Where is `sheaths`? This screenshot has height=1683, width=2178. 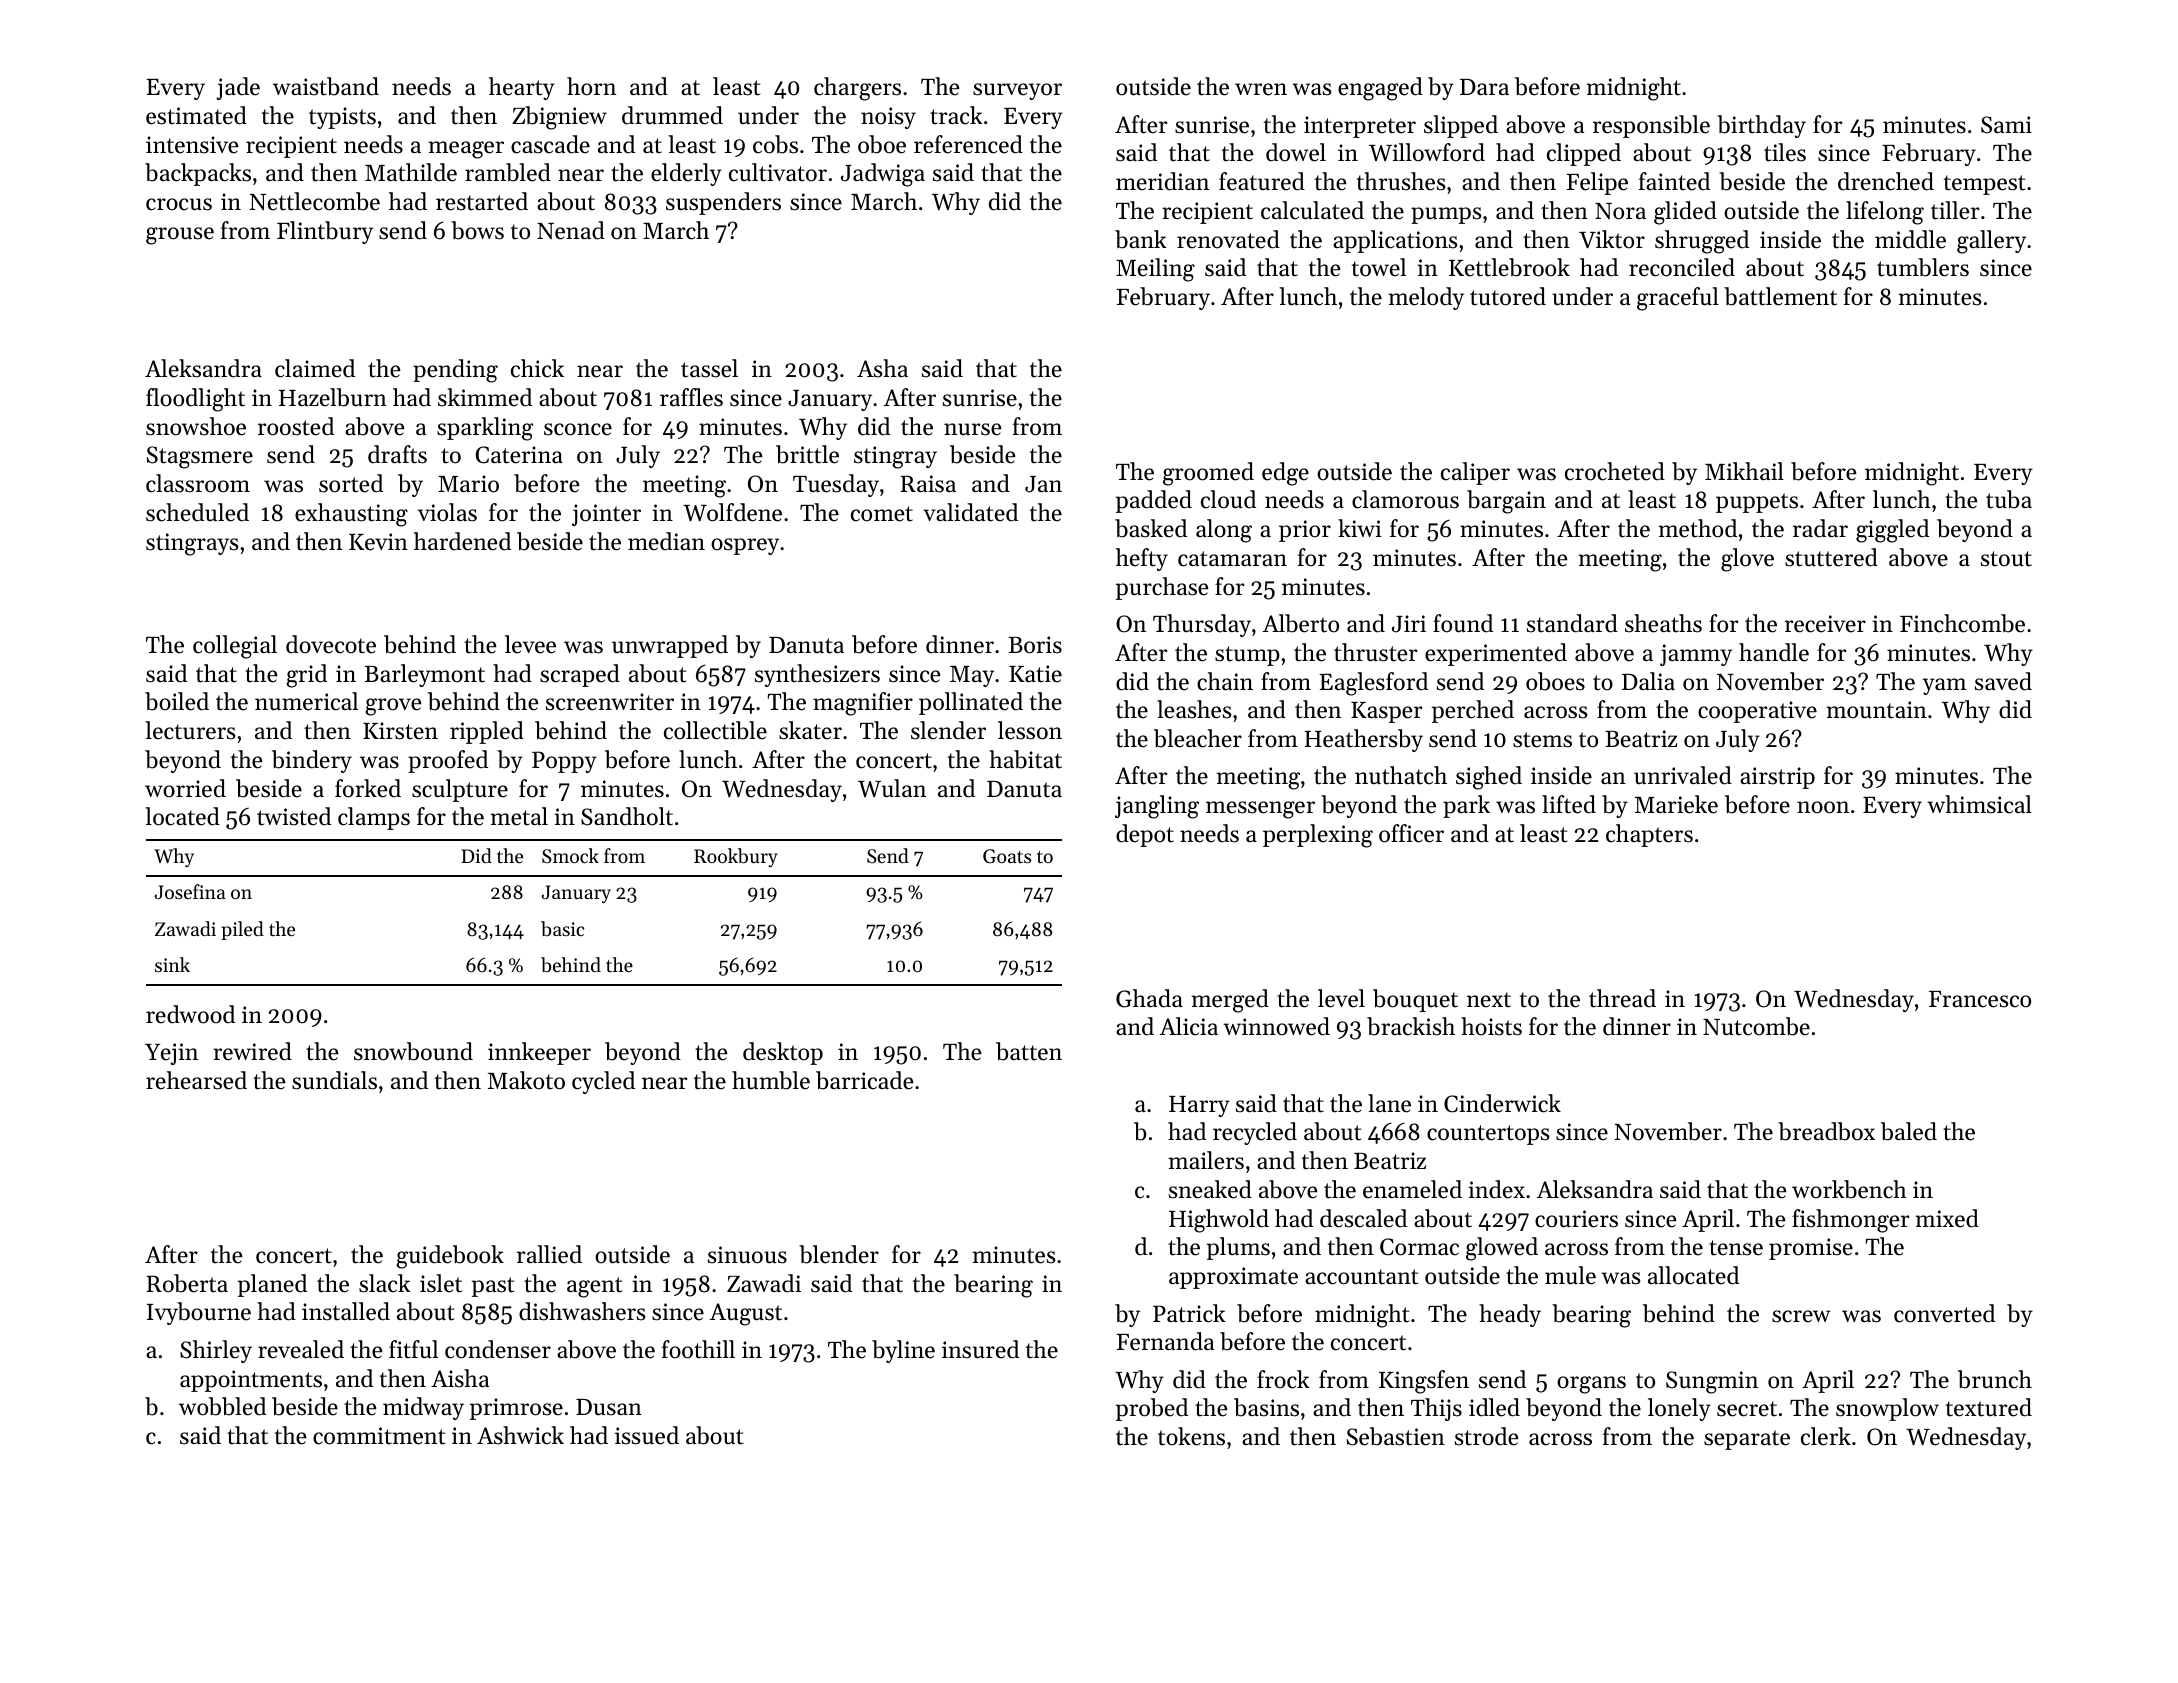 sheaths is located at coordinates (1663, 623).
